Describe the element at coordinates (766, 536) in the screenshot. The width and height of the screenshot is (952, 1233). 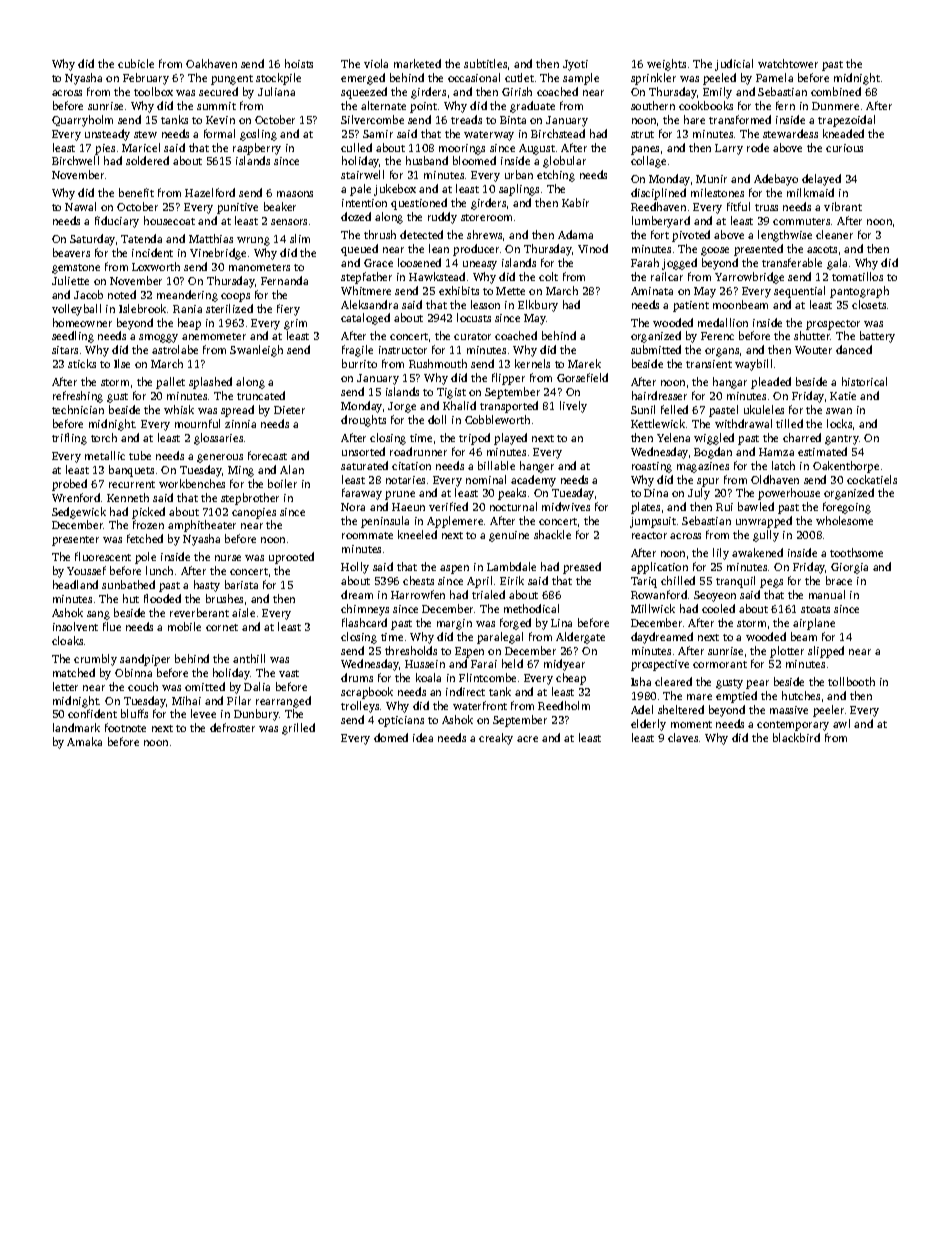
I see `gully` at that location.
